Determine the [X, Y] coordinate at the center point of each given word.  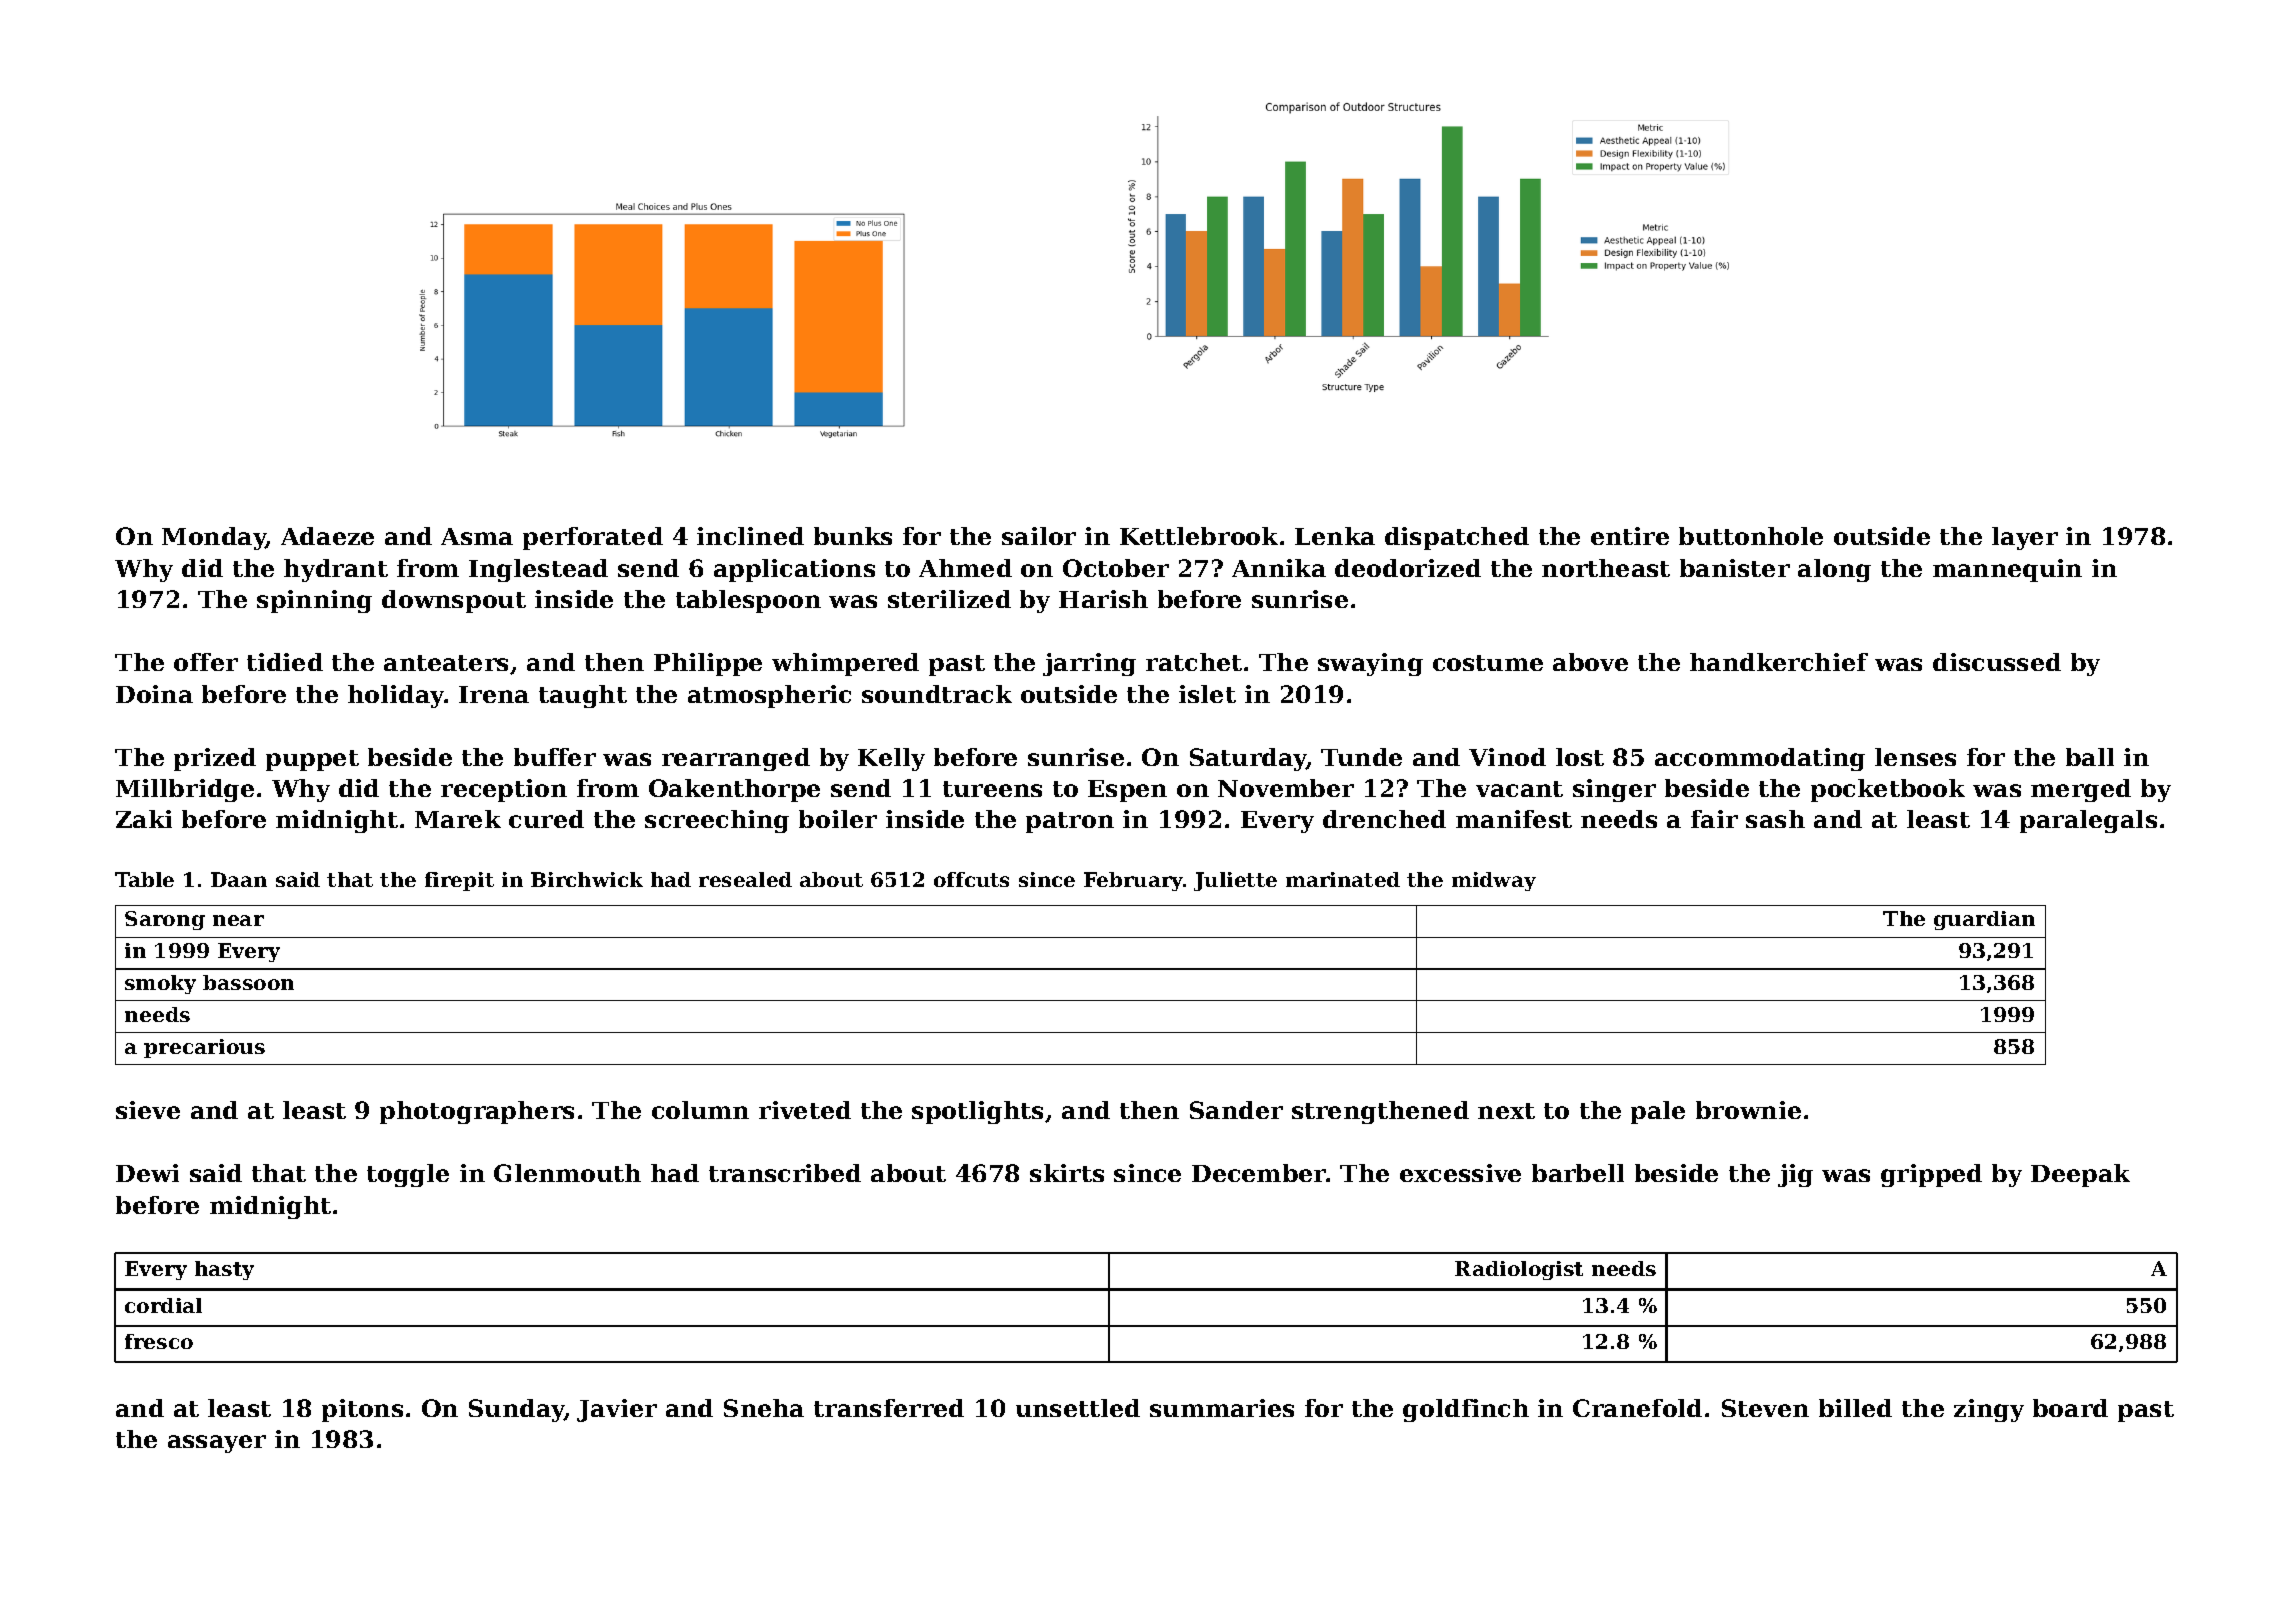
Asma [477, 536]
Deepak [2080, 1175]
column [700, 1110]
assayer [217, 1444]
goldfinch [1466, 1410]
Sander [1236, 1110]
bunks [853, 536]
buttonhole [1751, 536]
